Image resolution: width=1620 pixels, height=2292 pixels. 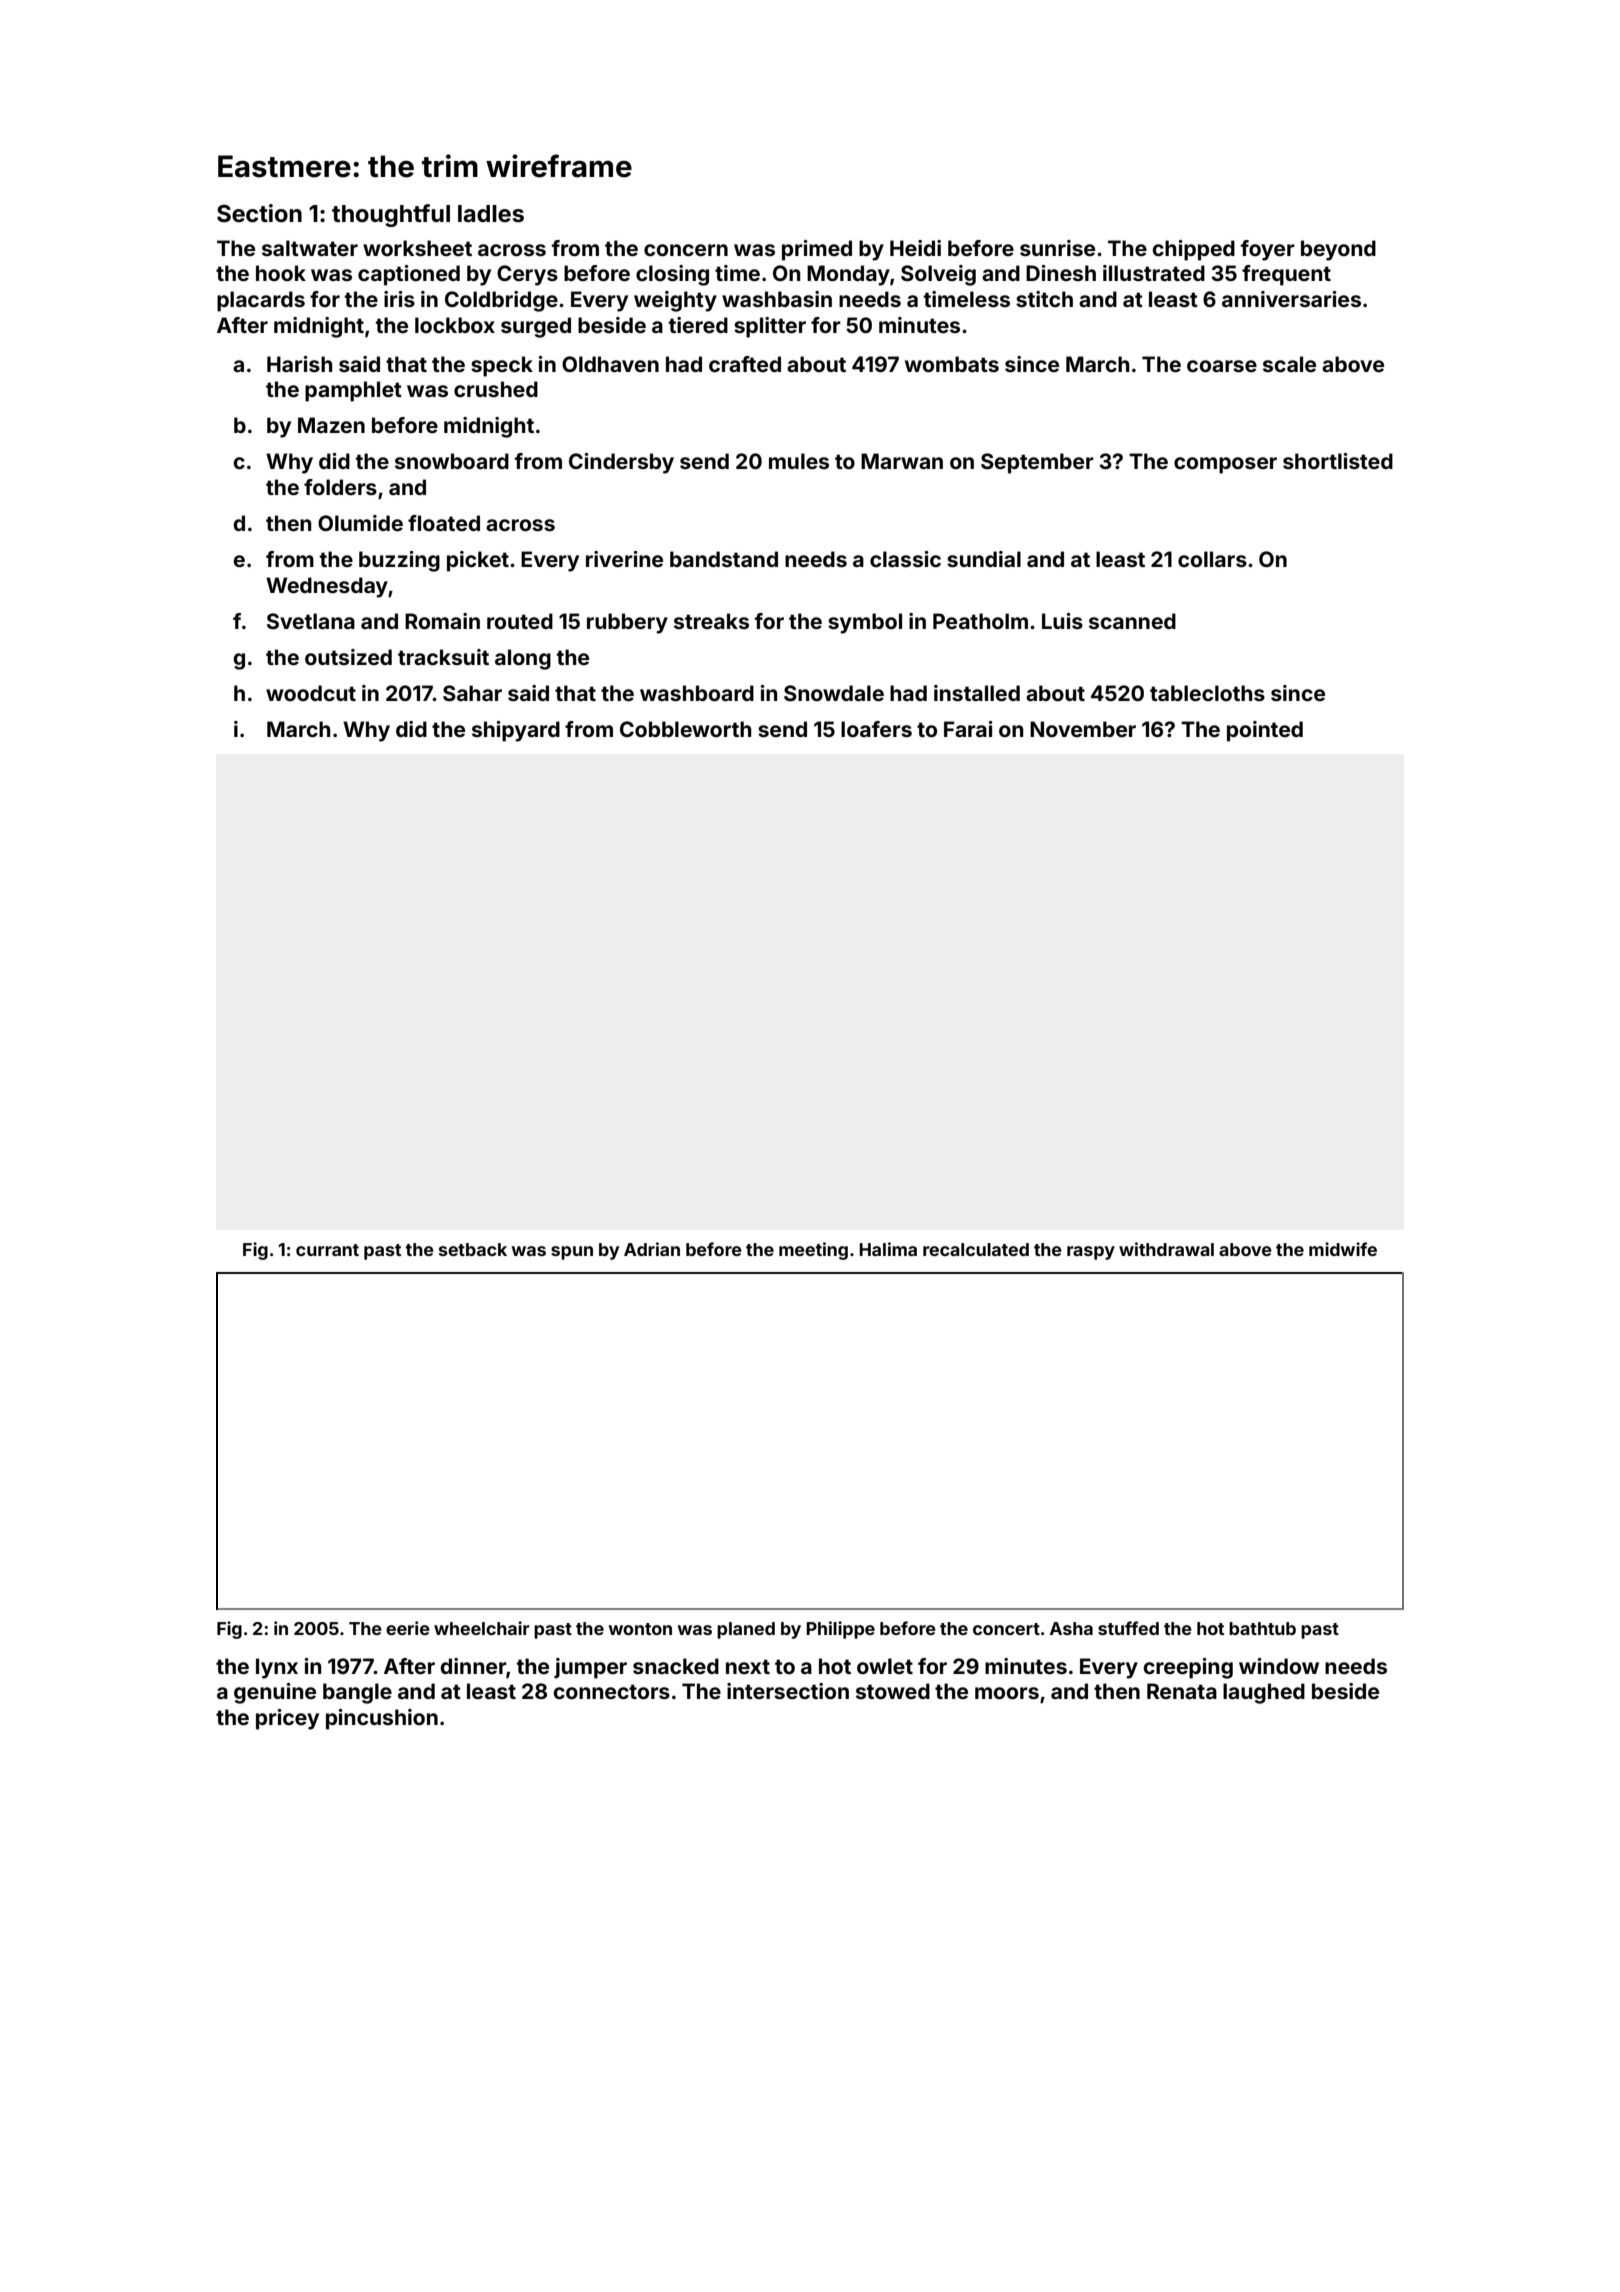 What do you see at coordinates (327, 1250) in the screenshot?
I see `currant` at bounding box center [327, 1250].
